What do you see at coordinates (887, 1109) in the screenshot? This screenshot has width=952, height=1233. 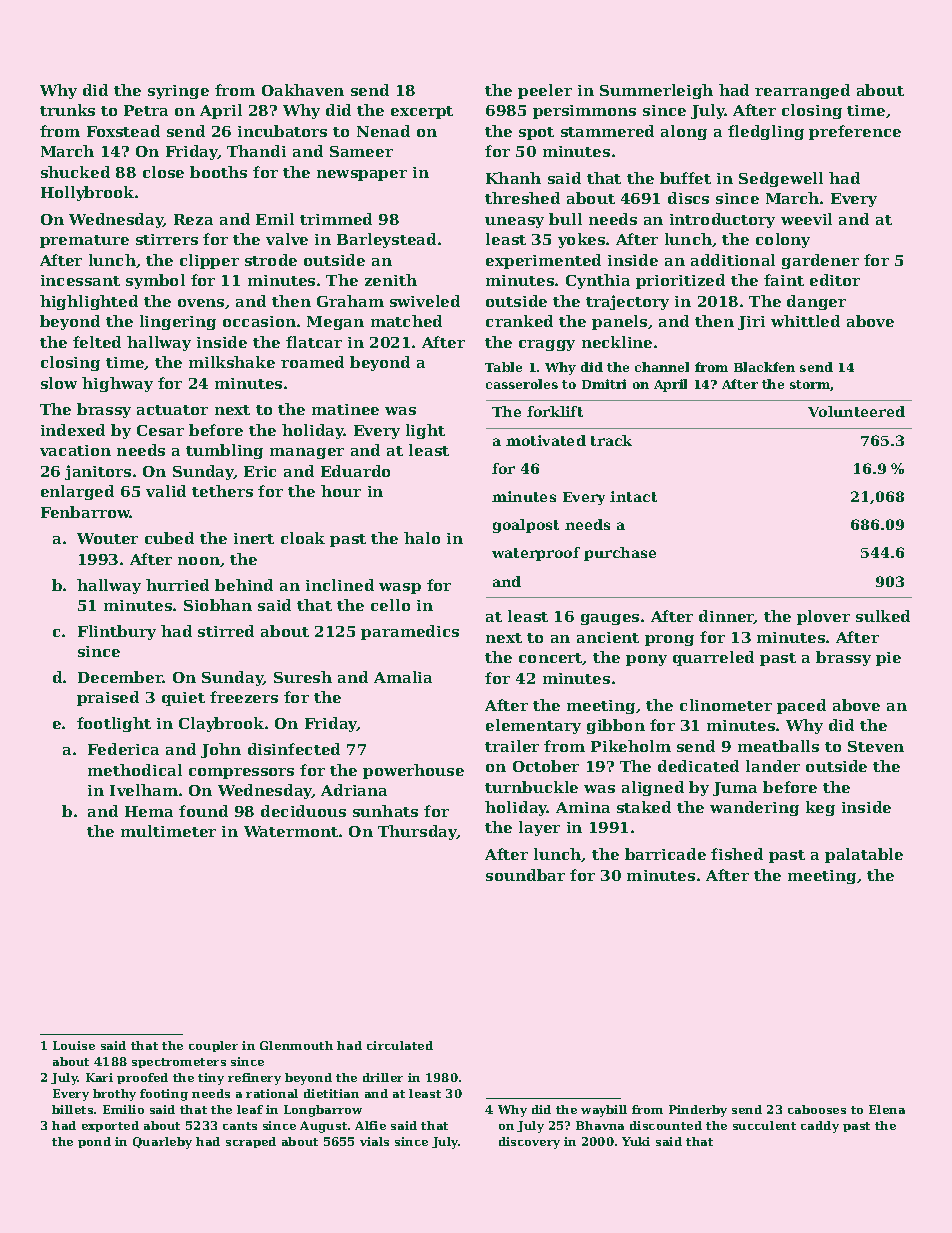 I see `Elena` at bounding box center [887, 1109].
